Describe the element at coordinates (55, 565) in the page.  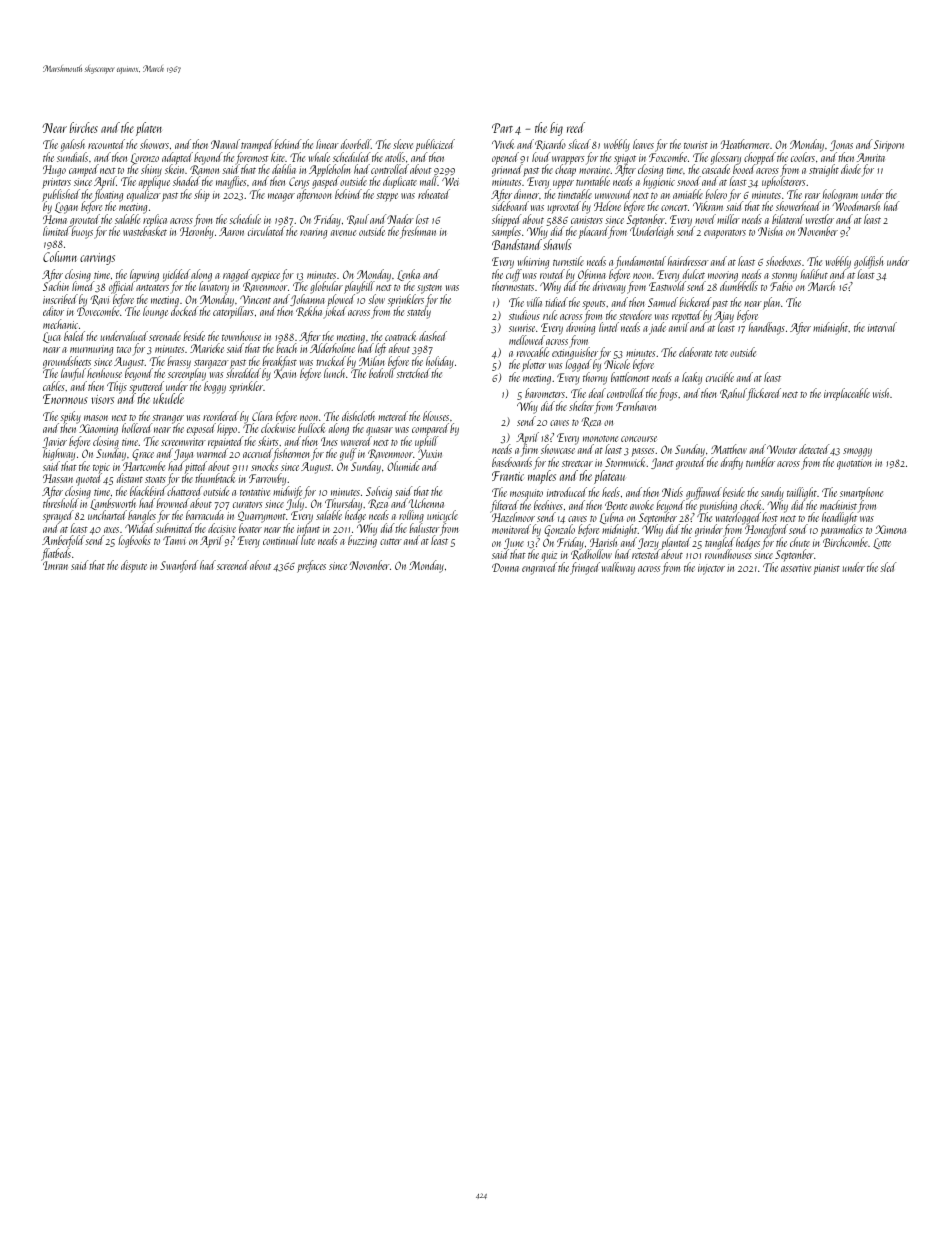
I see `Imran` at that location.
